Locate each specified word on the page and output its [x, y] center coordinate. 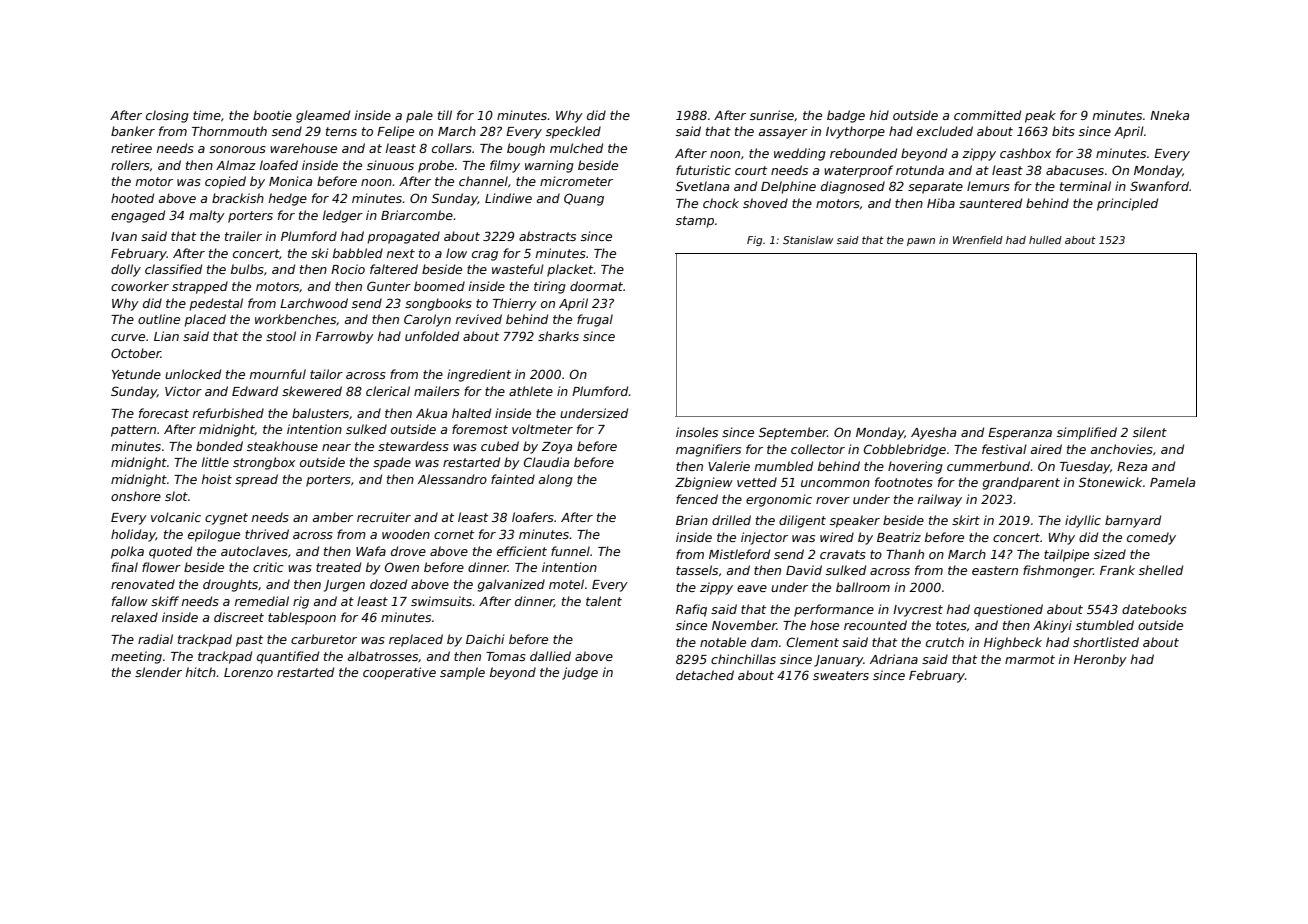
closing [167, 116]
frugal [595, 320]
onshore [136, 496]
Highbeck [1013, 643]
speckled [573, 132]
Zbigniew [704, 483]
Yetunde [136, 374]
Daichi [485, 639]
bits [1063, 131]
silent [1150, 432]
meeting [136, 657]
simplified [1087, 433]
